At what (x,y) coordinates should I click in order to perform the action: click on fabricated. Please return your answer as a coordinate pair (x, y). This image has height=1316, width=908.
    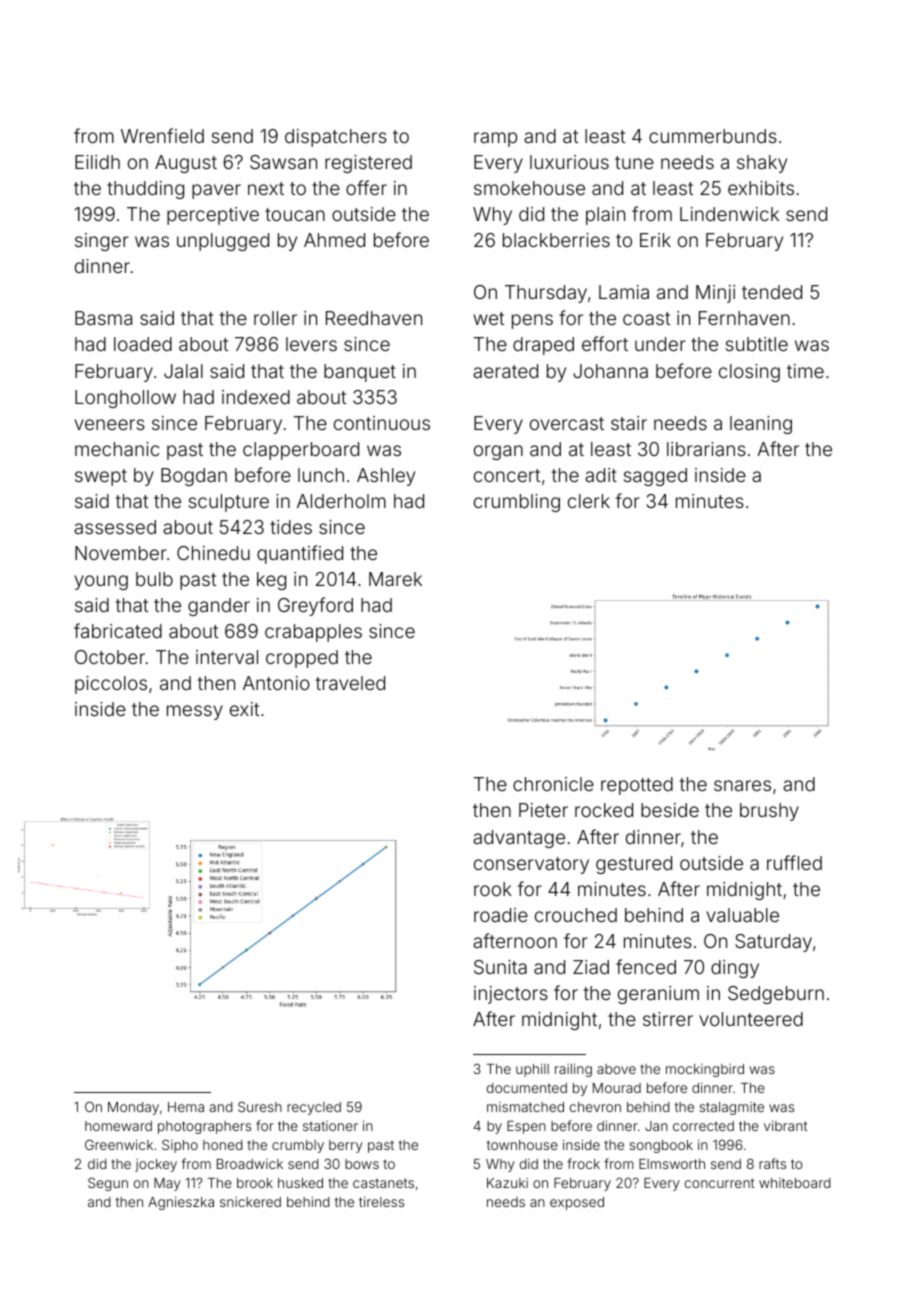
    Looking at the image, I should click on (118, 630).
